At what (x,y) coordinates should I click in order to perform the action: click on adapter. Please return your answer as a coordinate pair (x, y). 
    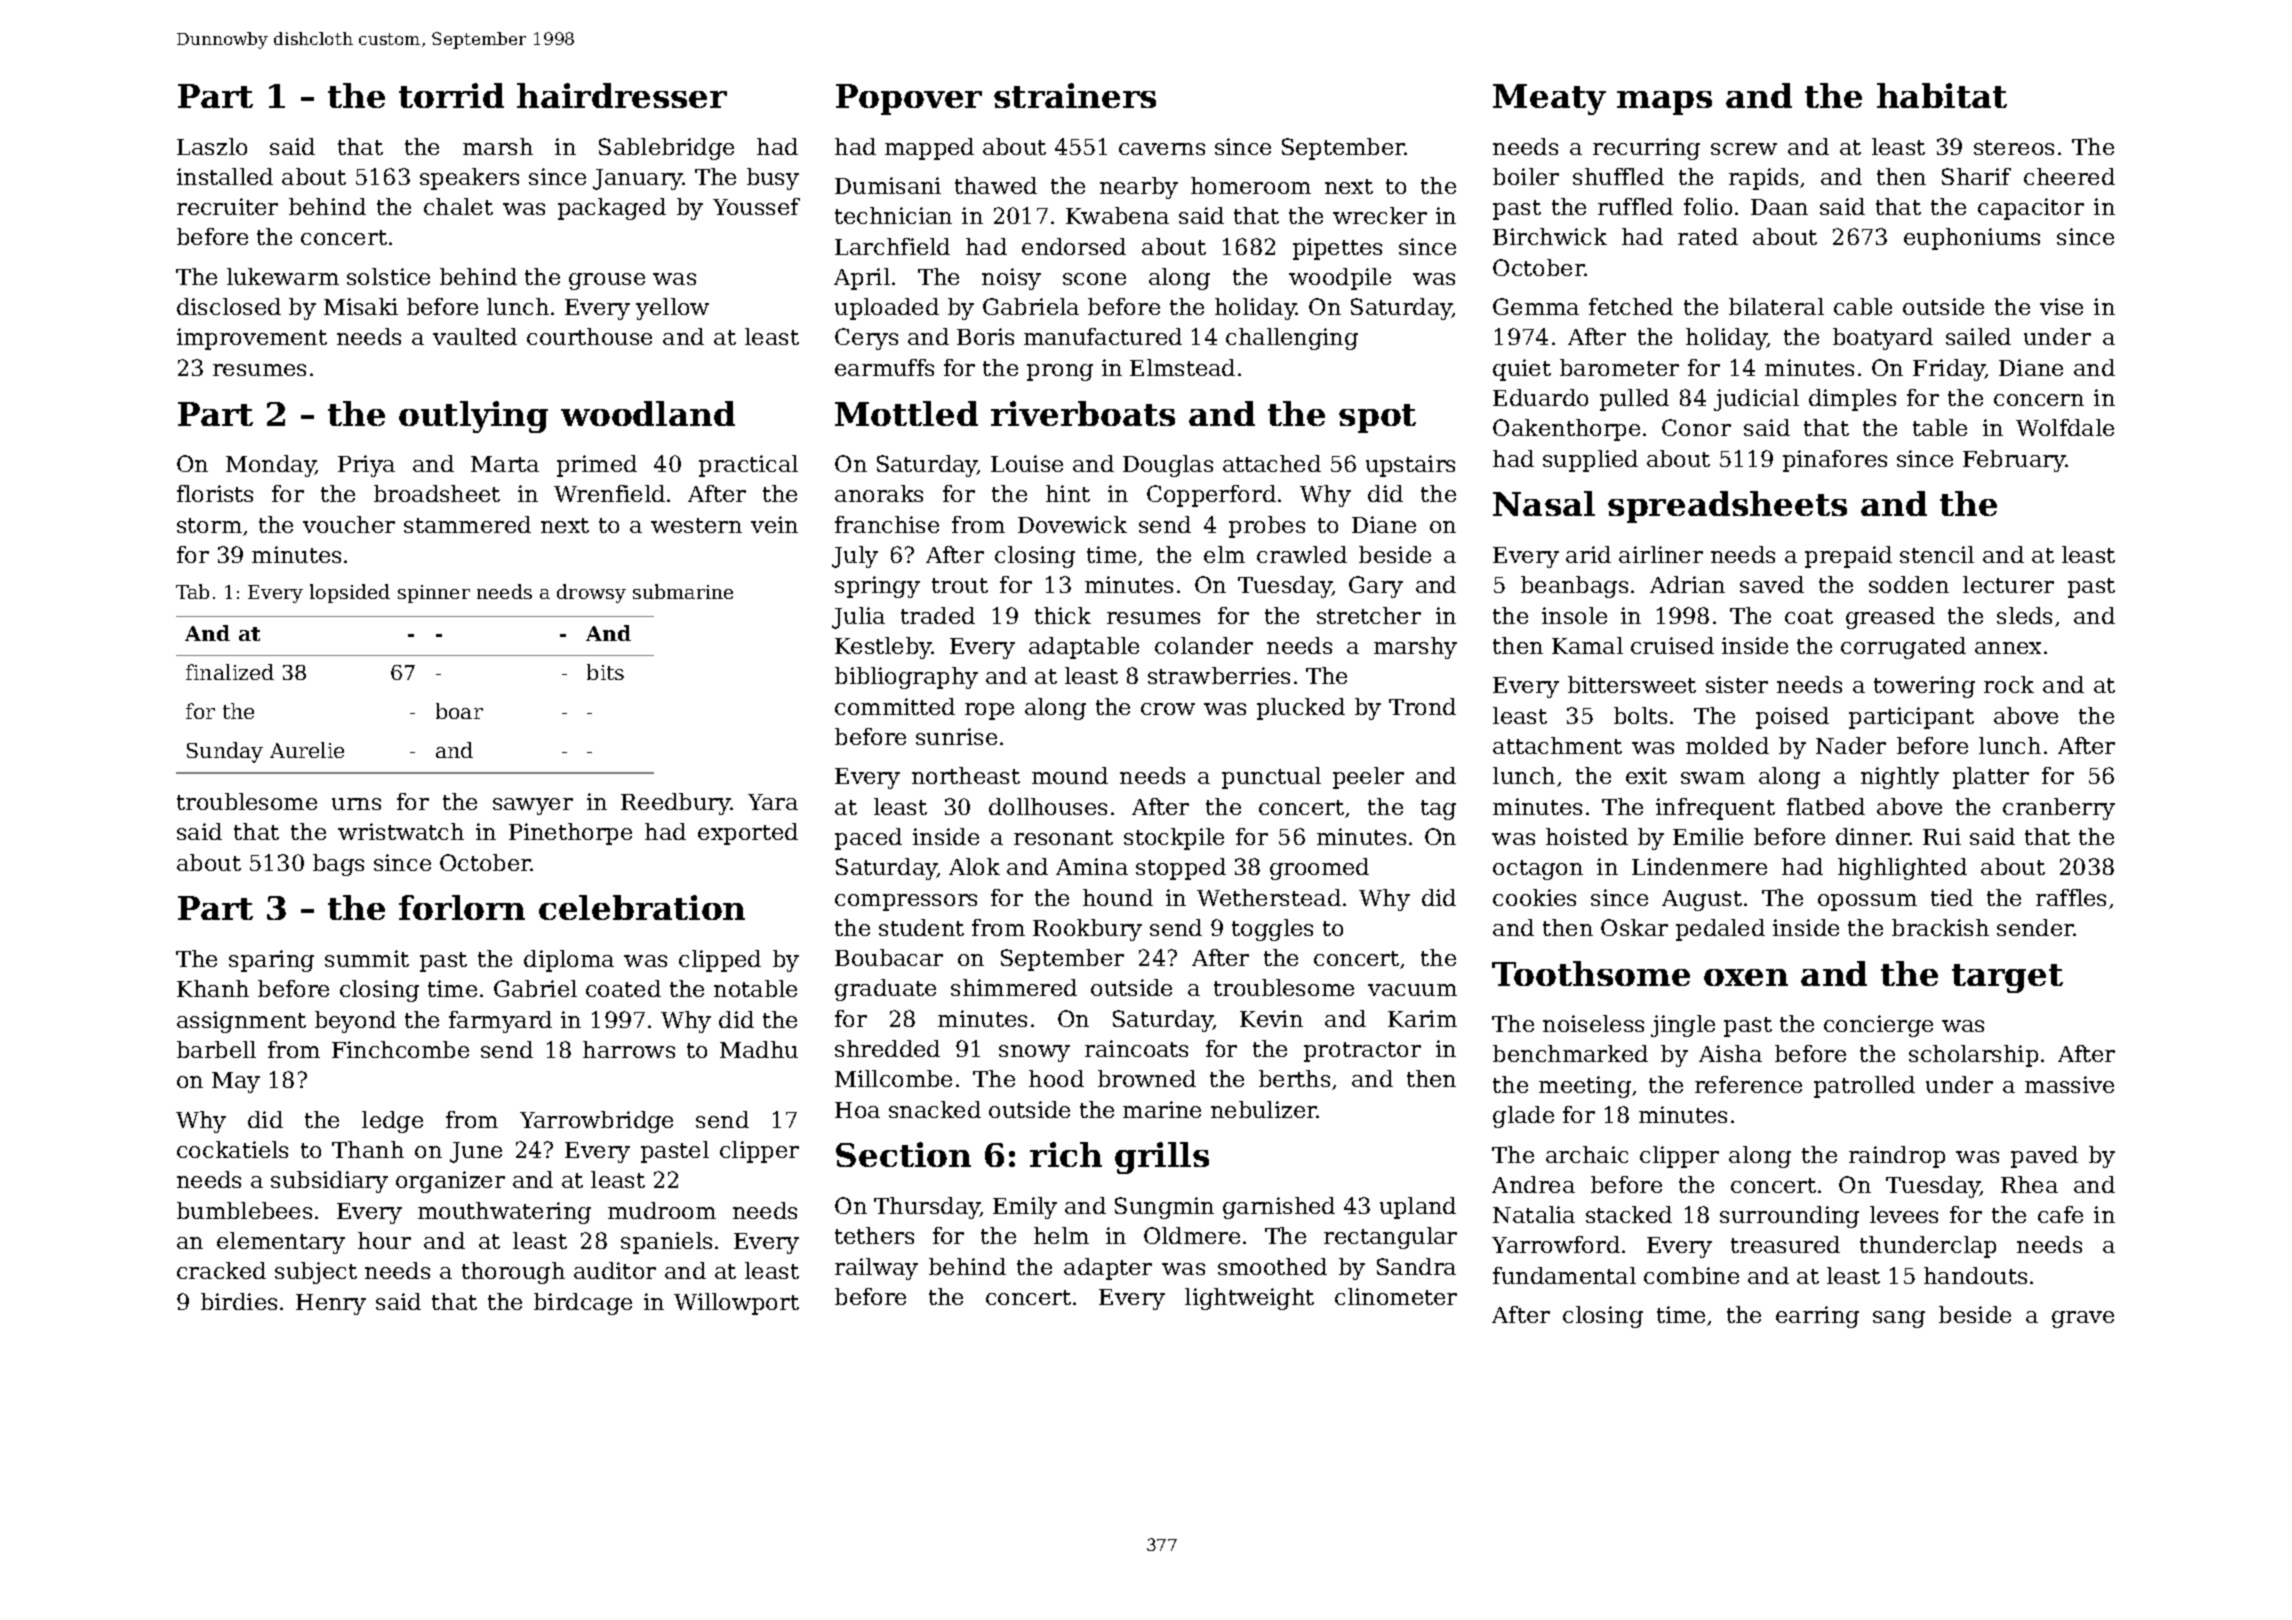
    Looking at the image, I should click on (1108, 1269).
